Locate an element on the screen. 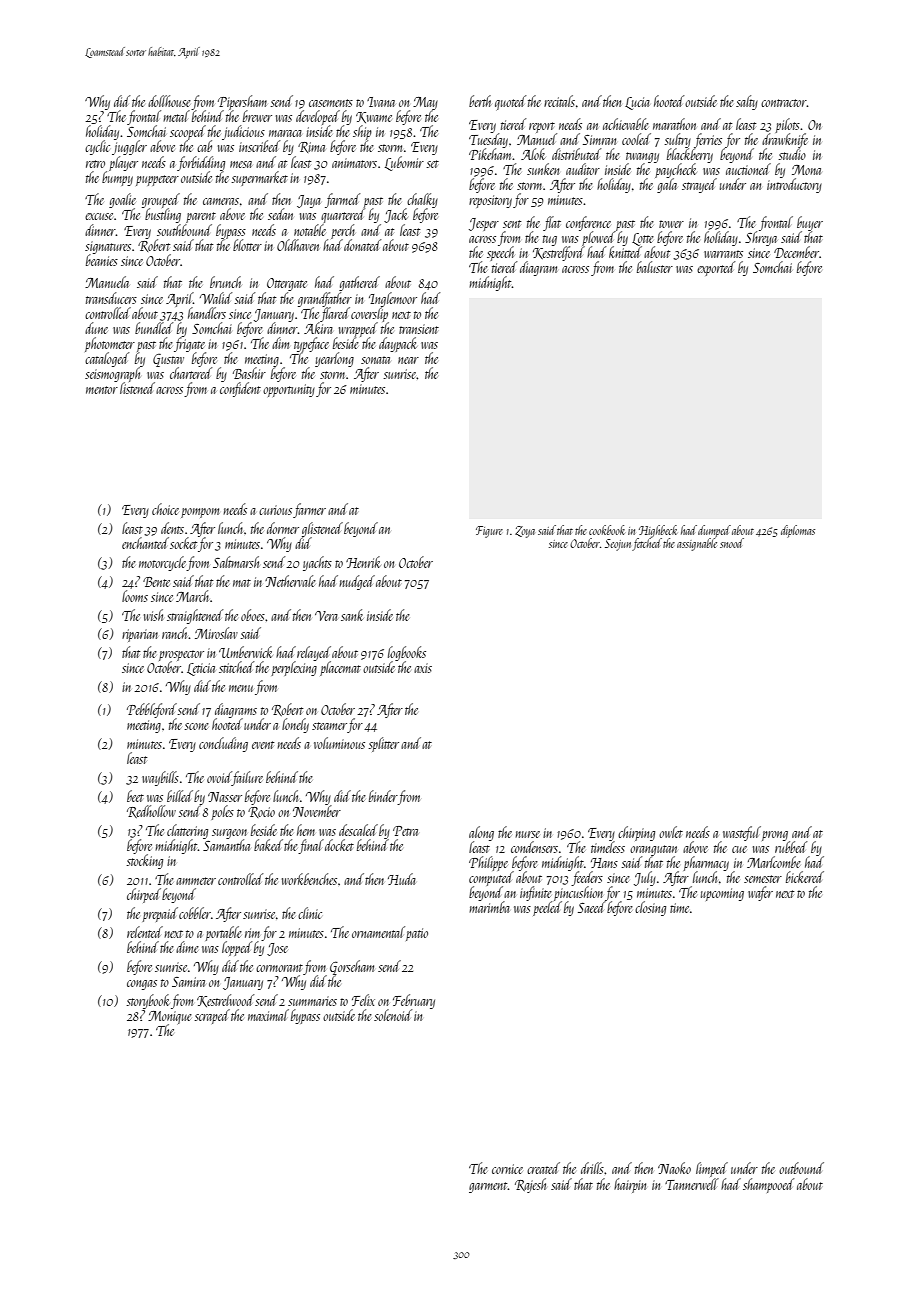 The image size is (908, 1316). near is located at coordinates (408, 360).
